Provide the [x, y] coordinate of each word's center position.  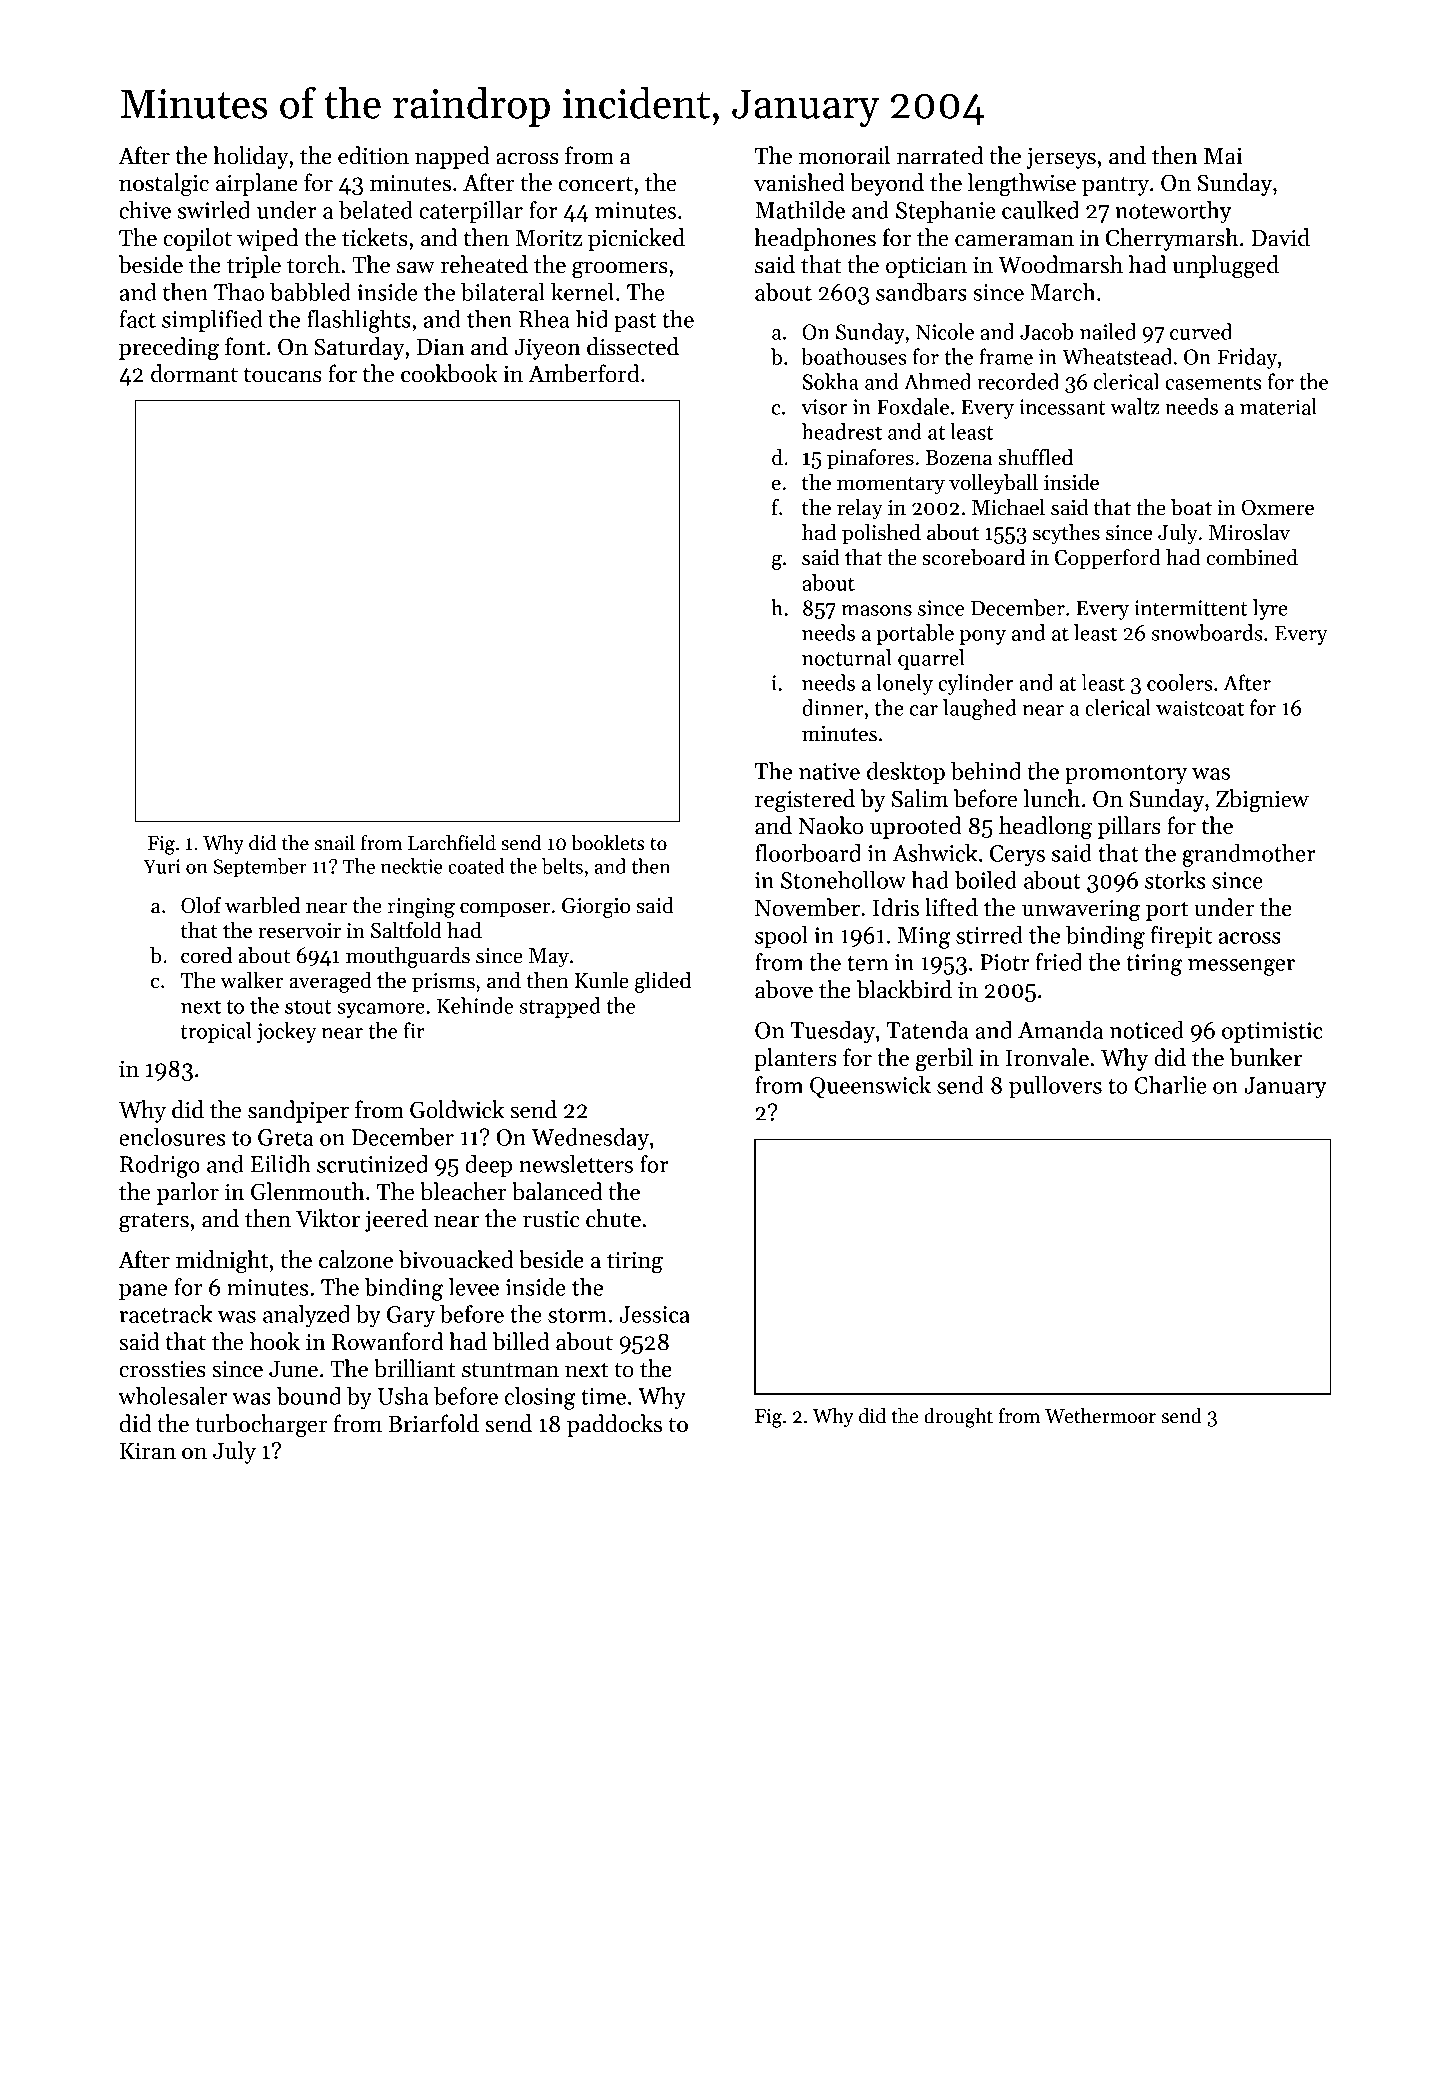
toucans [283, 375]
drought [958, 1418]
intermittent [1191, 608]
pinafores [870, 459]
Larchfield [452, 843]
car [924, 710]
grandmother [1249, 855]
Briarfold [433, 1423]
